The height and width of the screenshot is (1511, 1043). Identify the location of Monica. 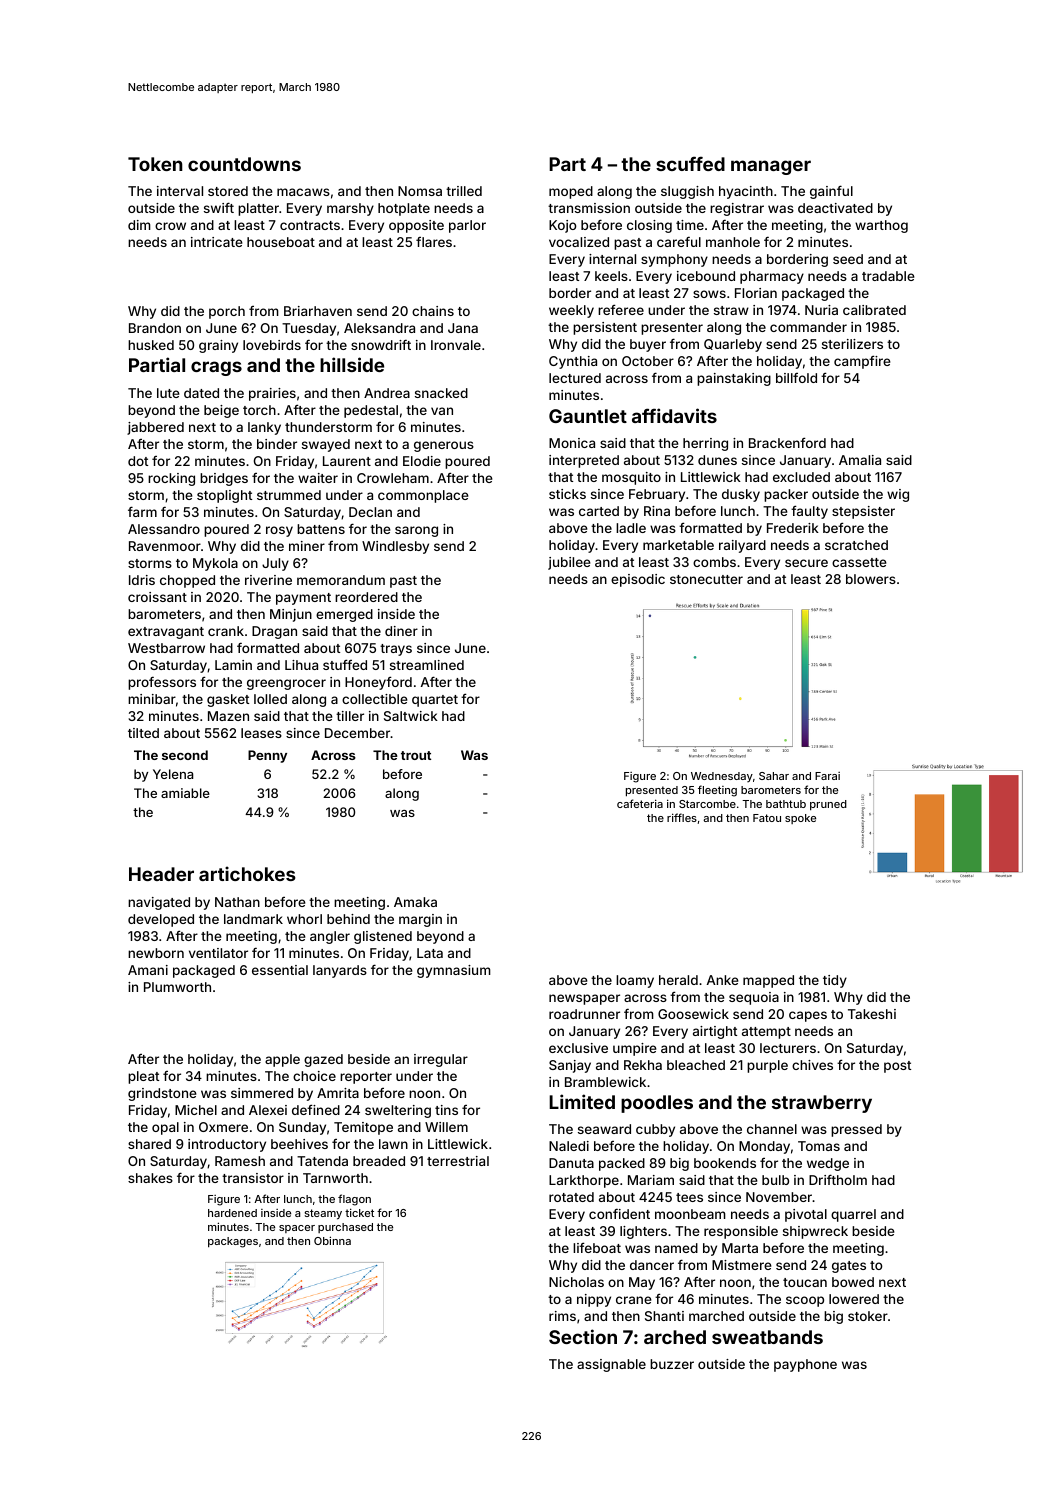
(572, 443).
